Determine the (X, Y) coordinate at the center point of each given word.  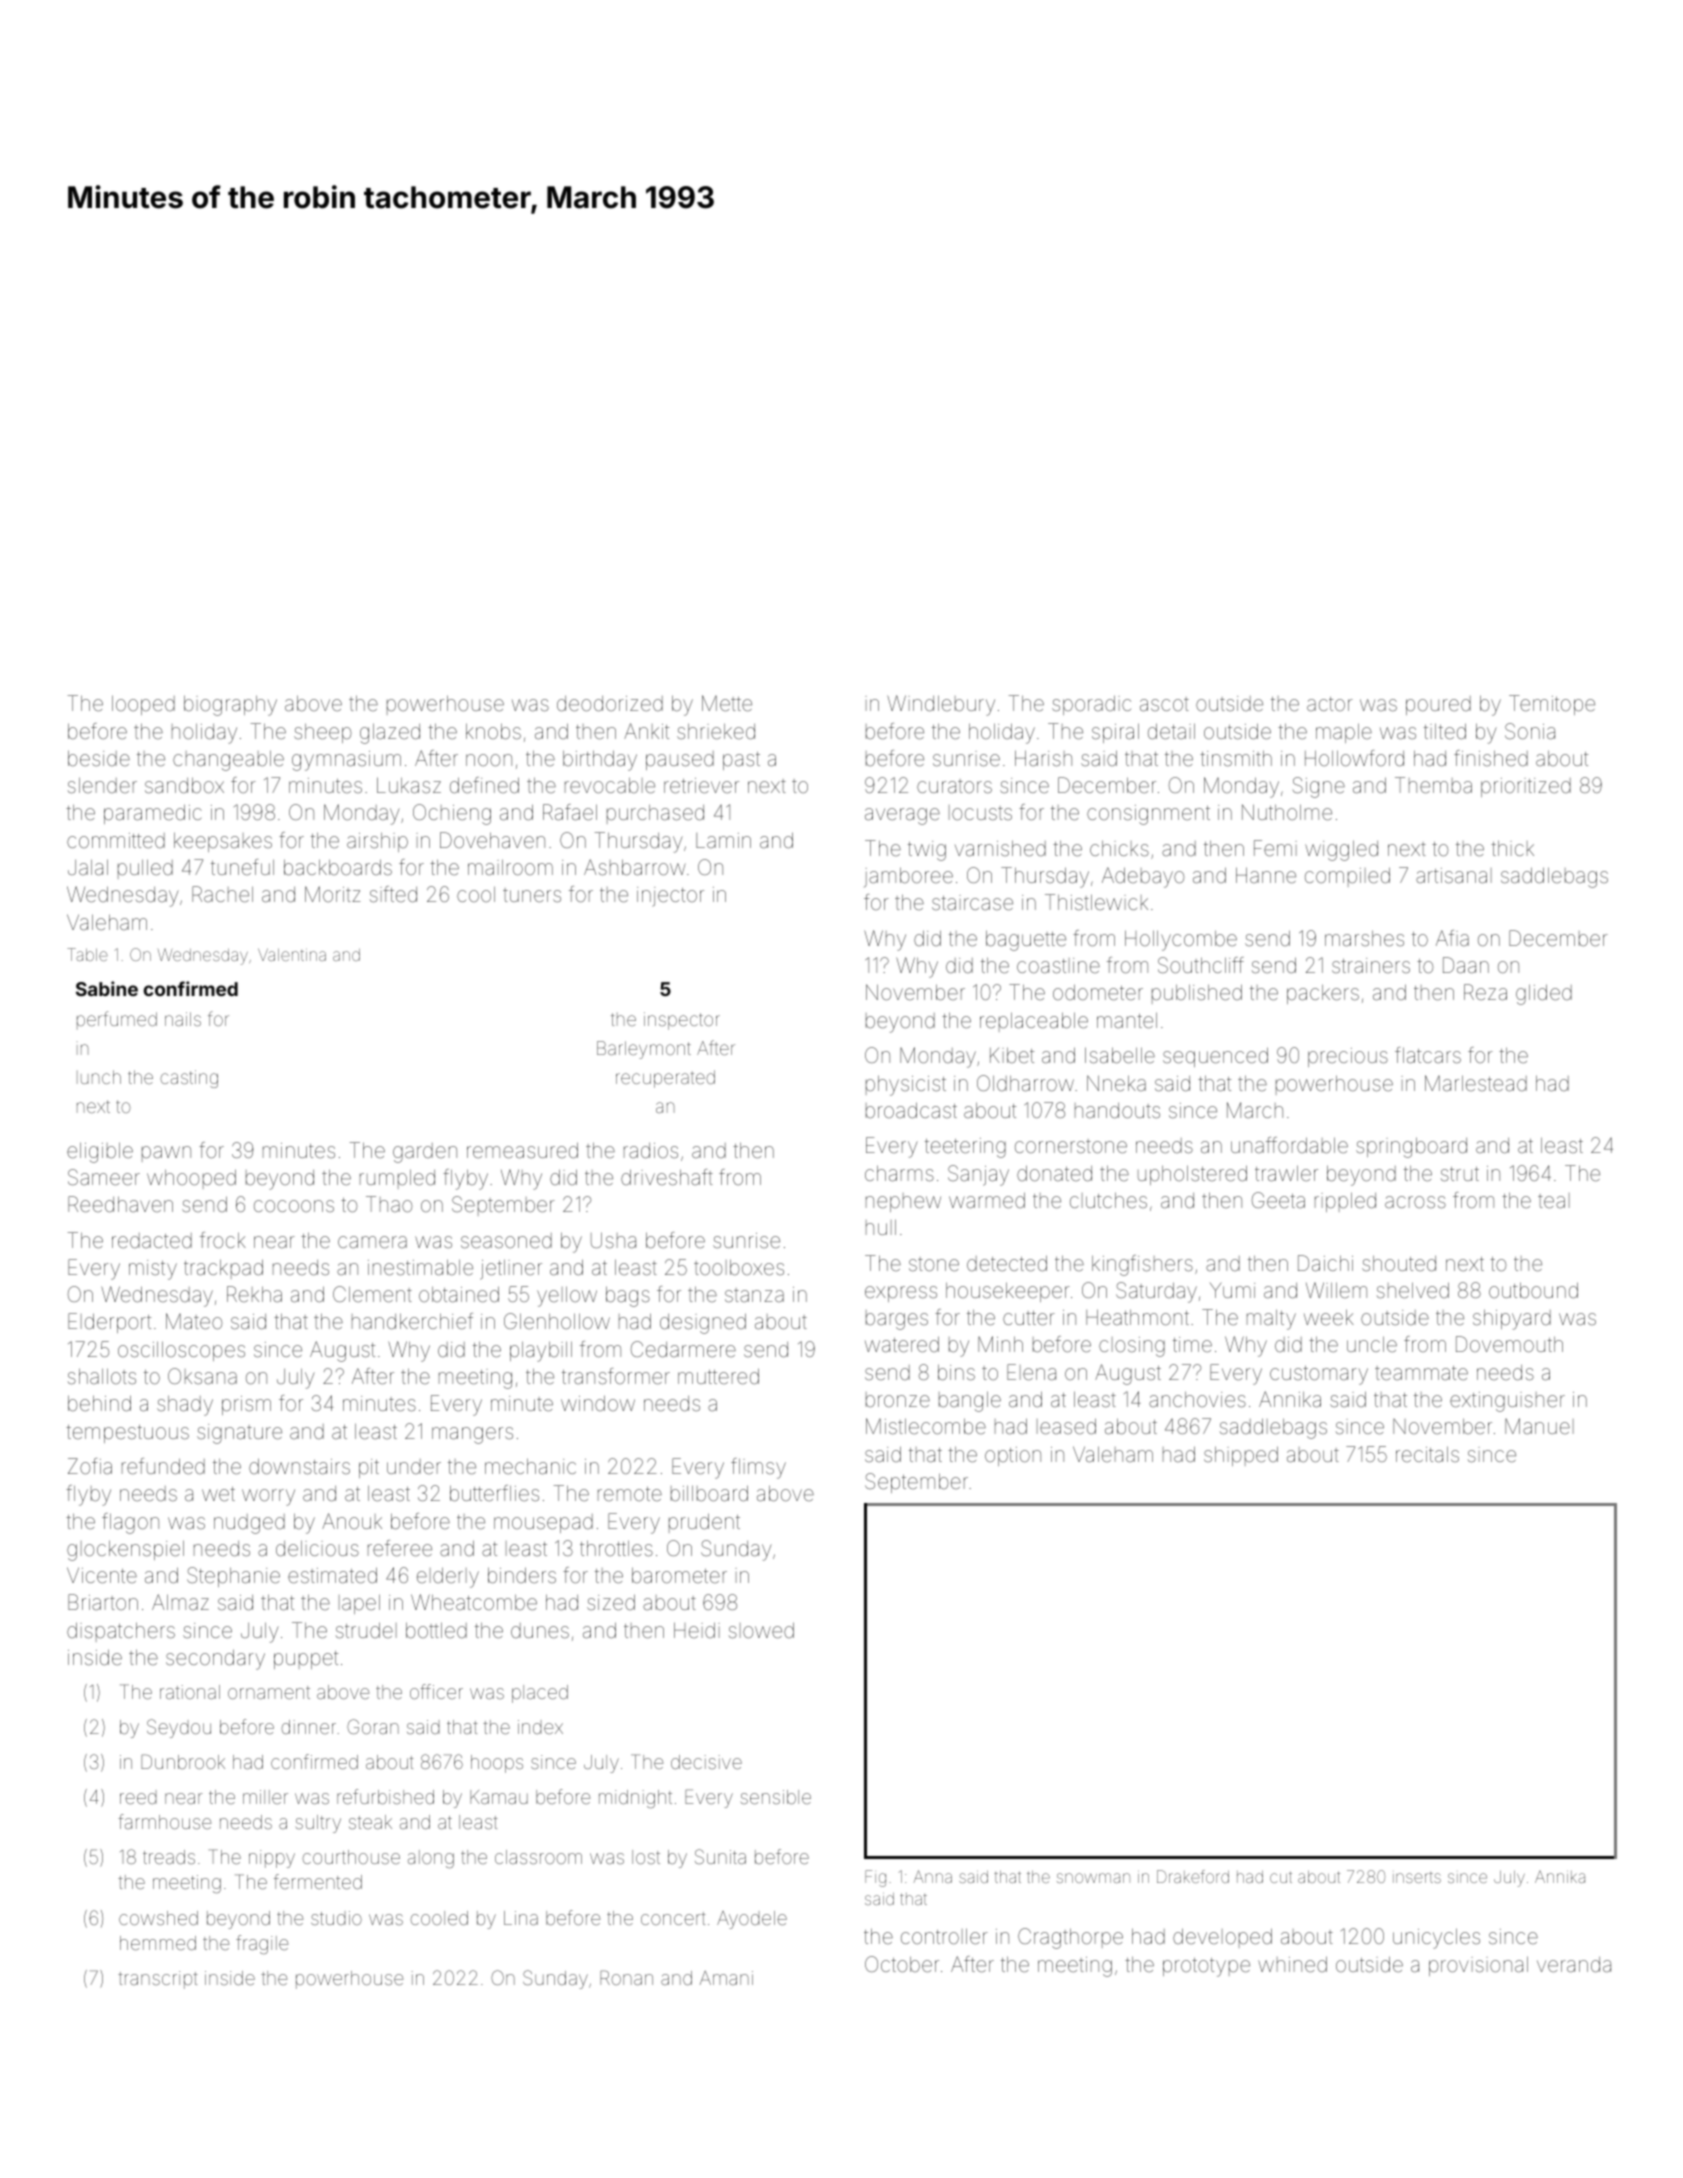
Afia (1452, 938)
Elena (1031, 1372)
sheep (323, 733)
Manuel (1539, 1426)
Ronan (626, 1977)
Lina (521, 1918)
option (1013, 1456)
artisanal (1454, 875)
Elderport (109, 1323)
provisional (1478, 1966)
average (902, 816)
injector (670, 896)
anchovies (1197, 1399)
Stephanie (233, 1577)
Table (87, 954)
